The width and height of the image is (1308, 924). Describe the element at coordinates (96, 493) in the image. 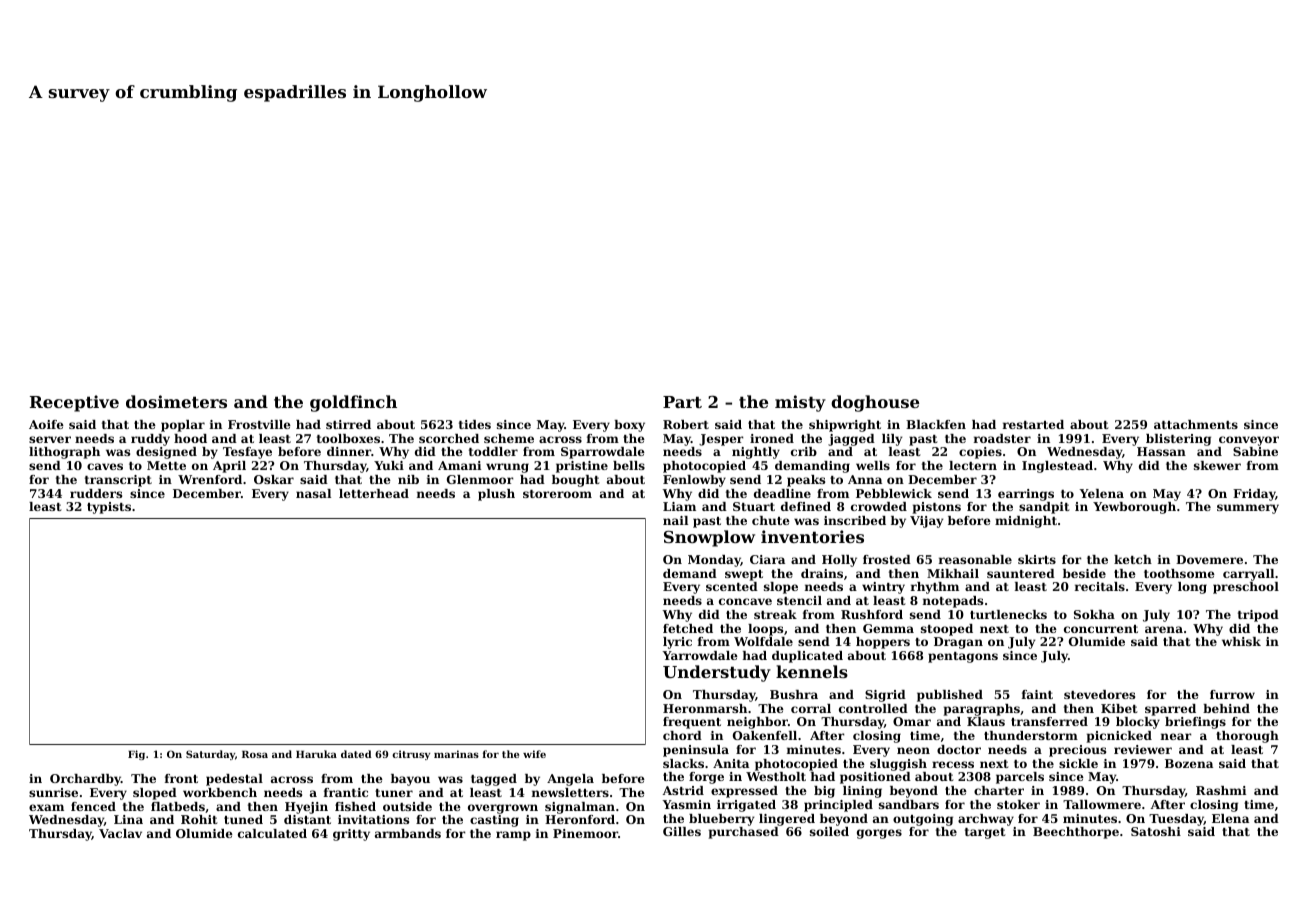

I see `rudders` at that location.
